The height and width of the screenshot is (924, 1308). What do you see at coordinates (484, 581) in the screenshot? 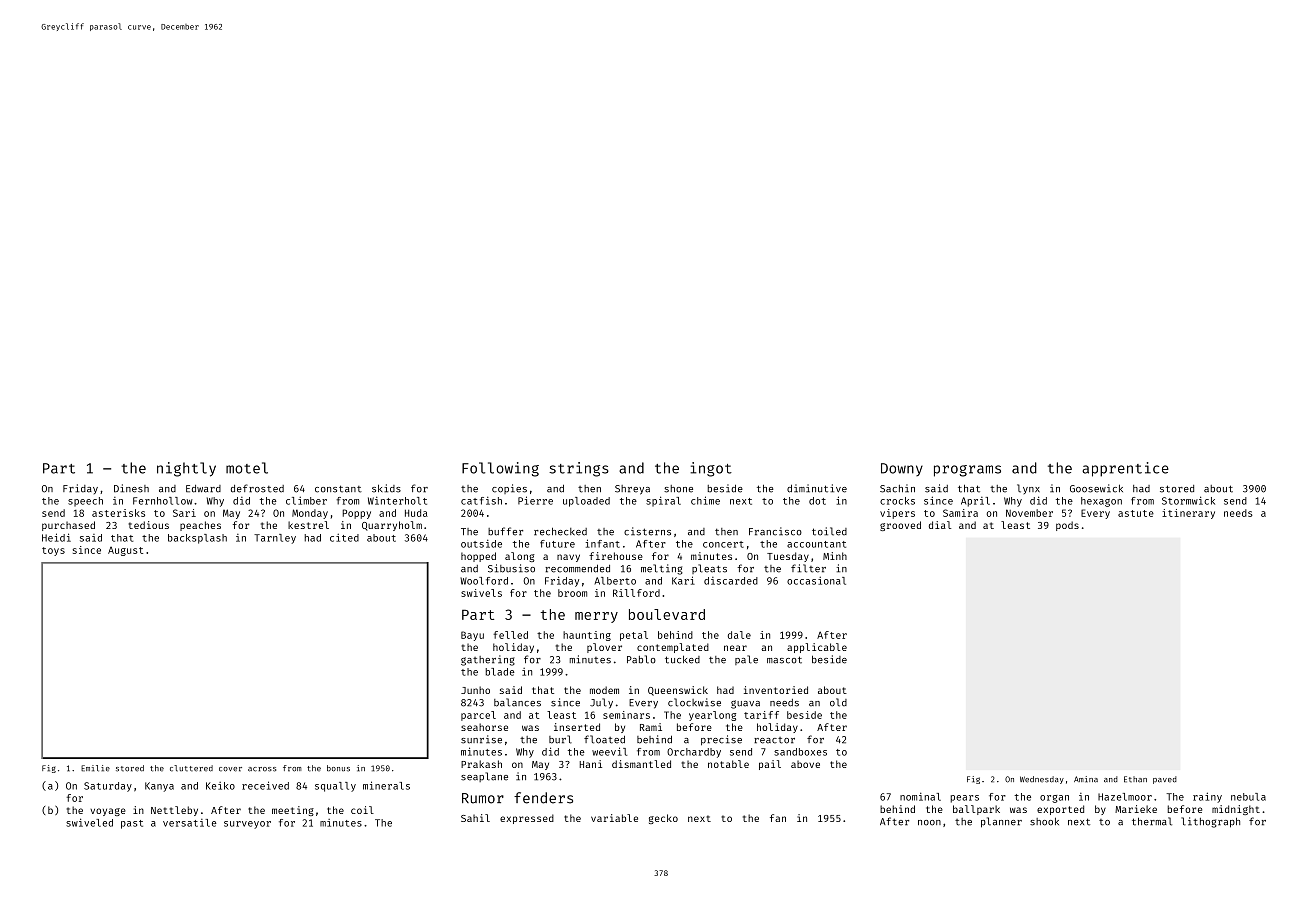
I see `Woolford` at bounding box center [484, 581].
